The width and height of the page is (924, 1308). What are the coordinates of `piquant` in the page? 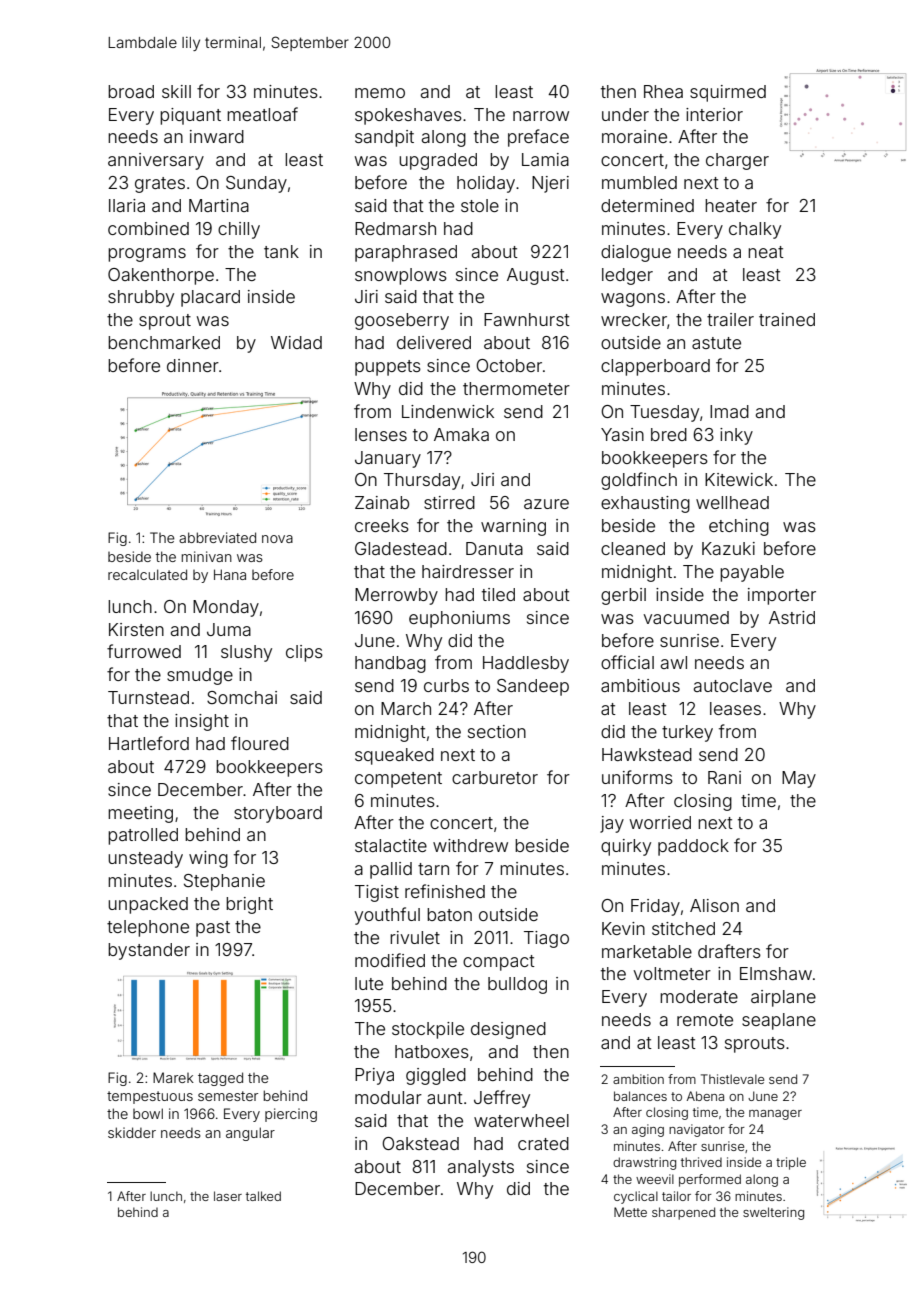 It's located at (190, 116).
